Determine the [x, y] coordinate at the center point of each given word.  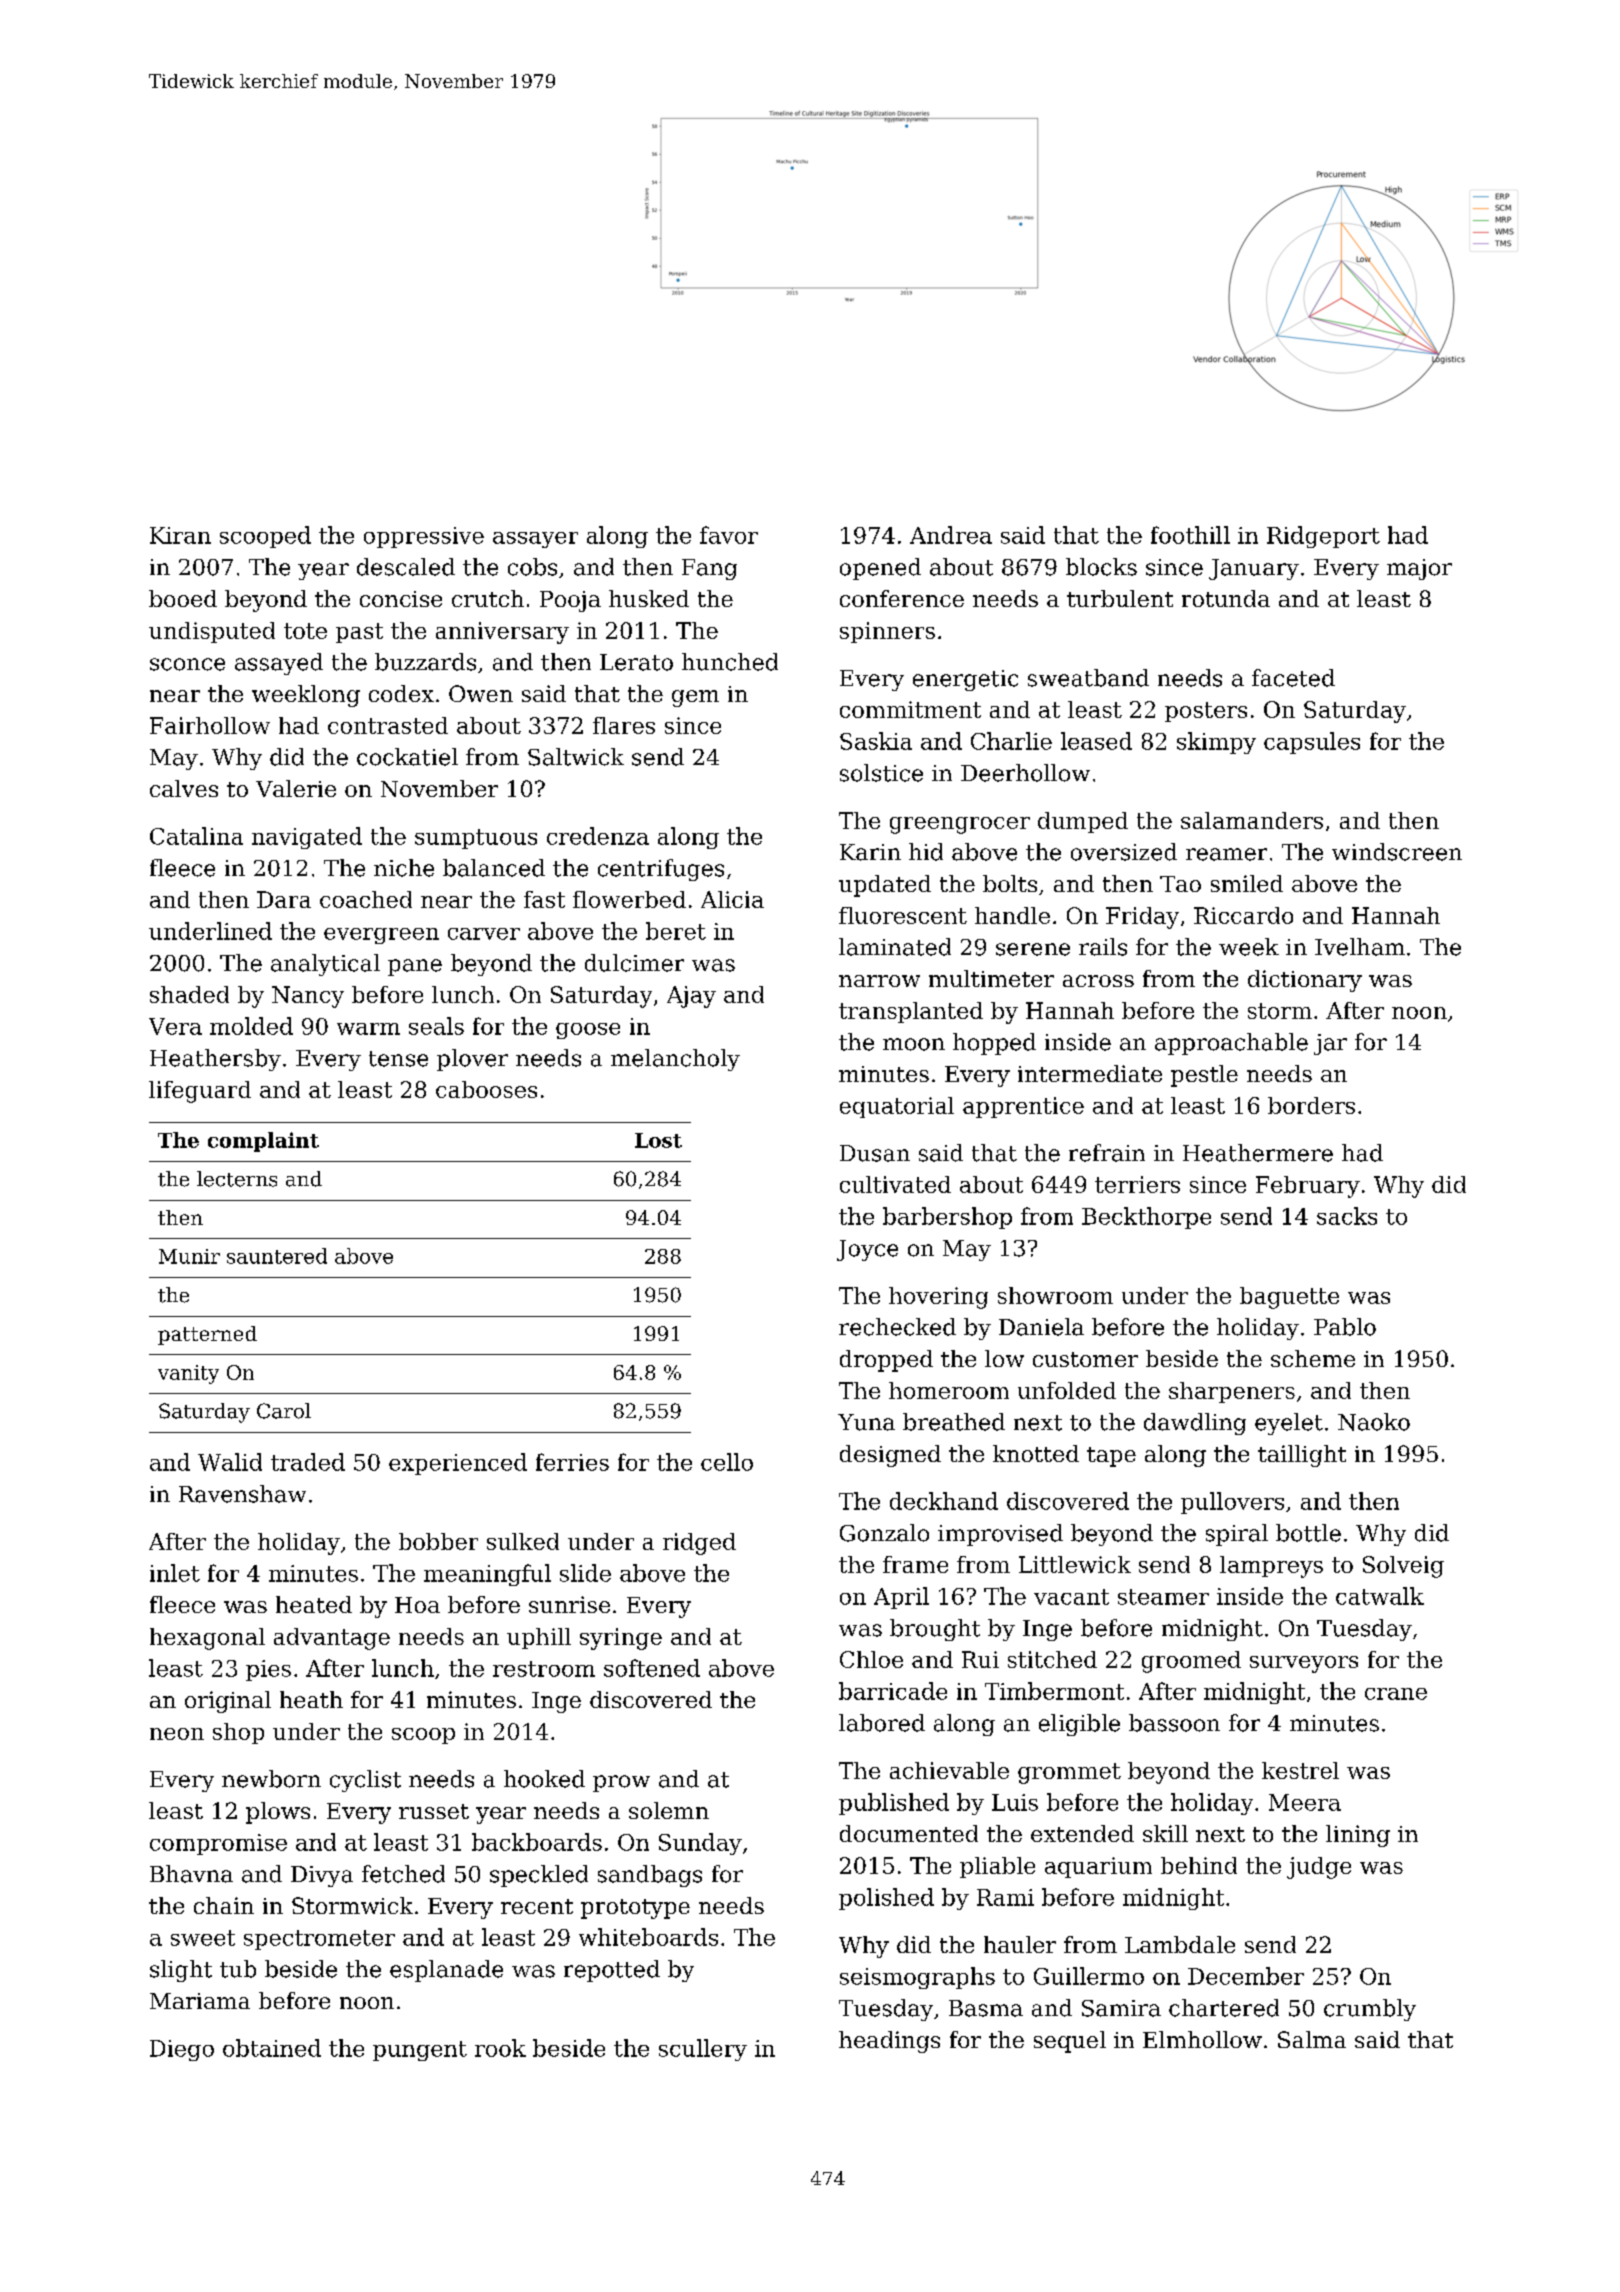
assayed [279, 664]
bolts [1010, 883]
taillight [1302, 1456]
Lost [658, 1140]
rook [500, 2048]
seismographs [917, 1978]
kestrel [1300, 1770]
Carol [284, 1411]
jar [1330, 1044]
